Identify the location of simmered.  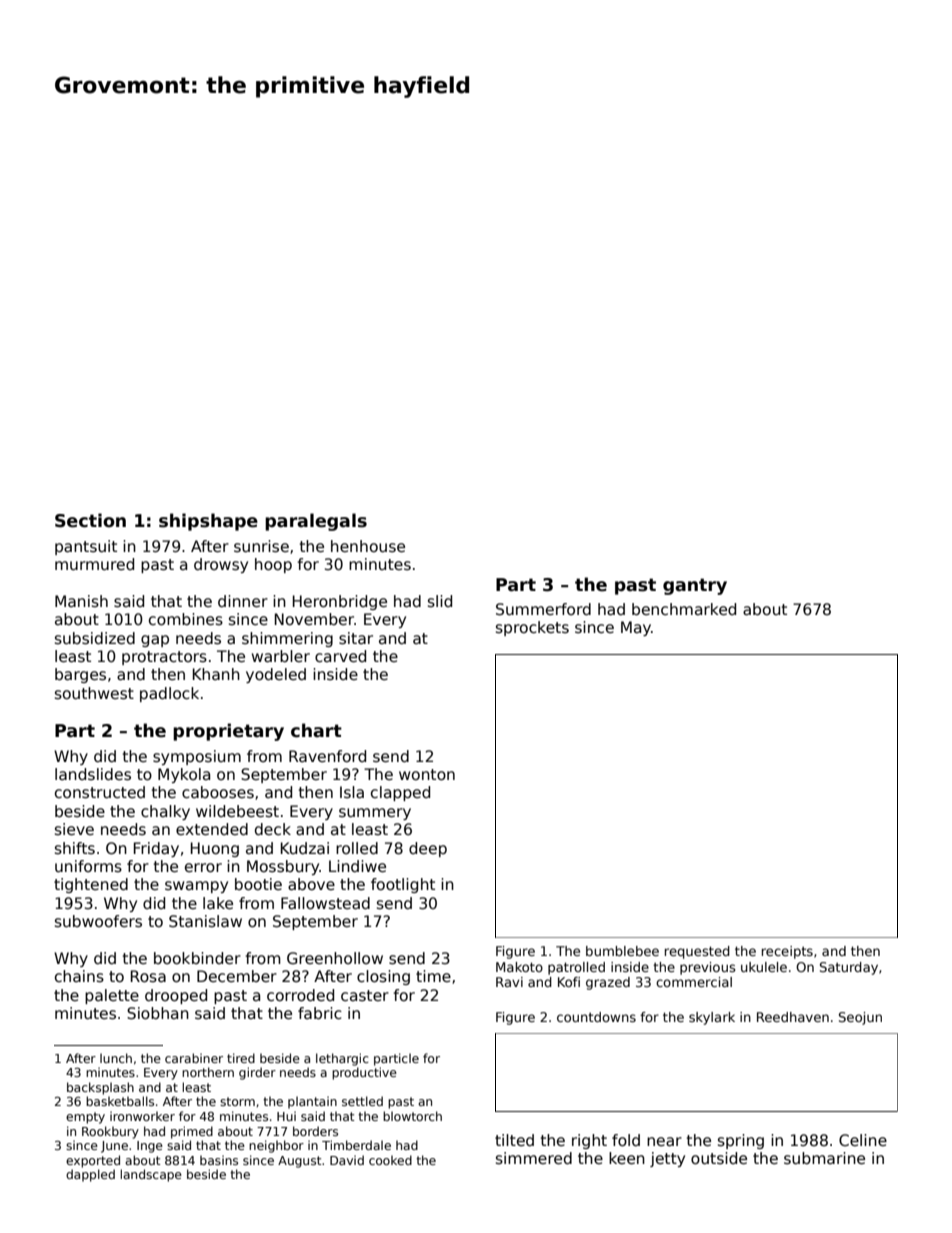
(534, 1158).
